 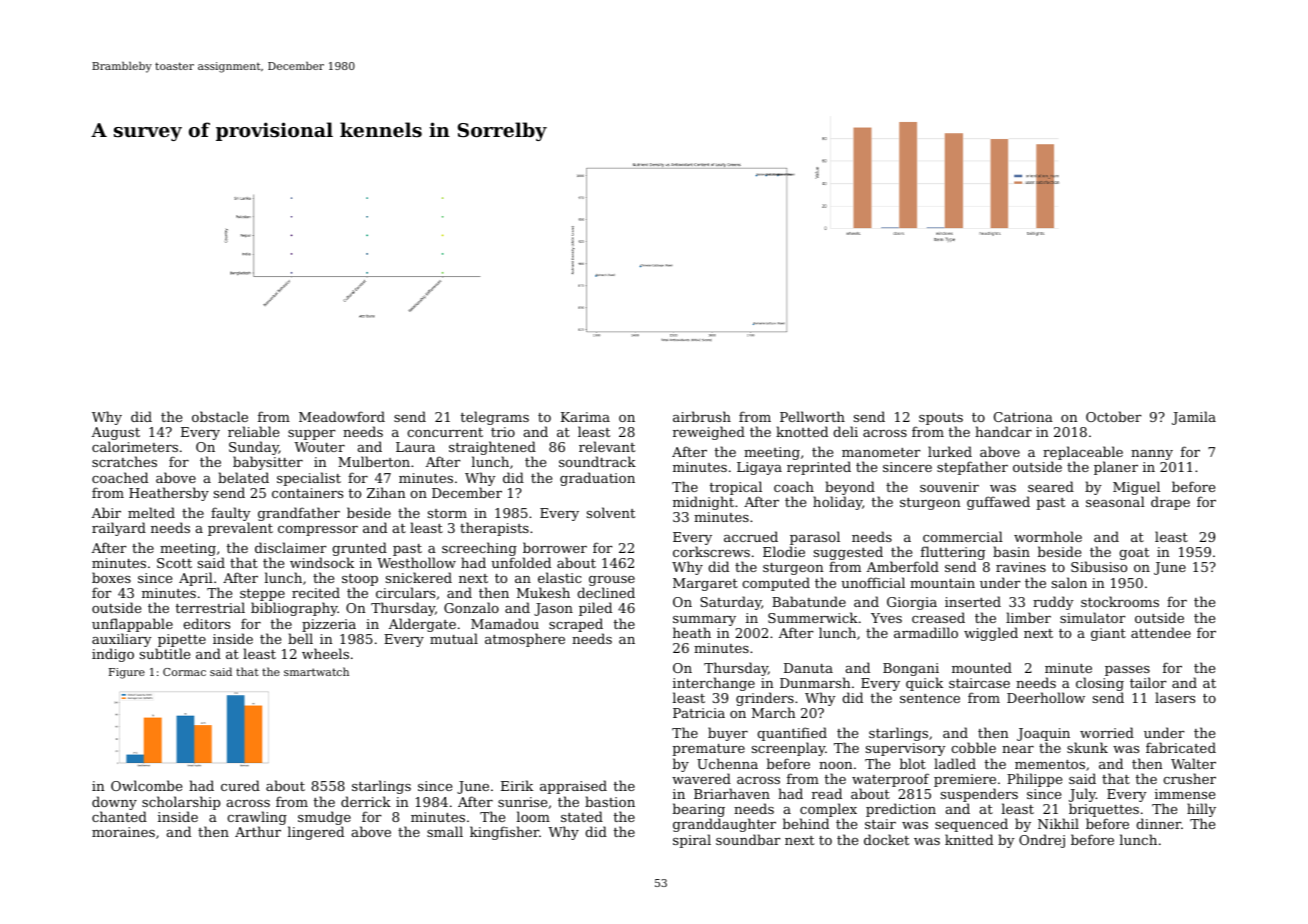 I want to click on Scott, so click(x=174, y=563).
